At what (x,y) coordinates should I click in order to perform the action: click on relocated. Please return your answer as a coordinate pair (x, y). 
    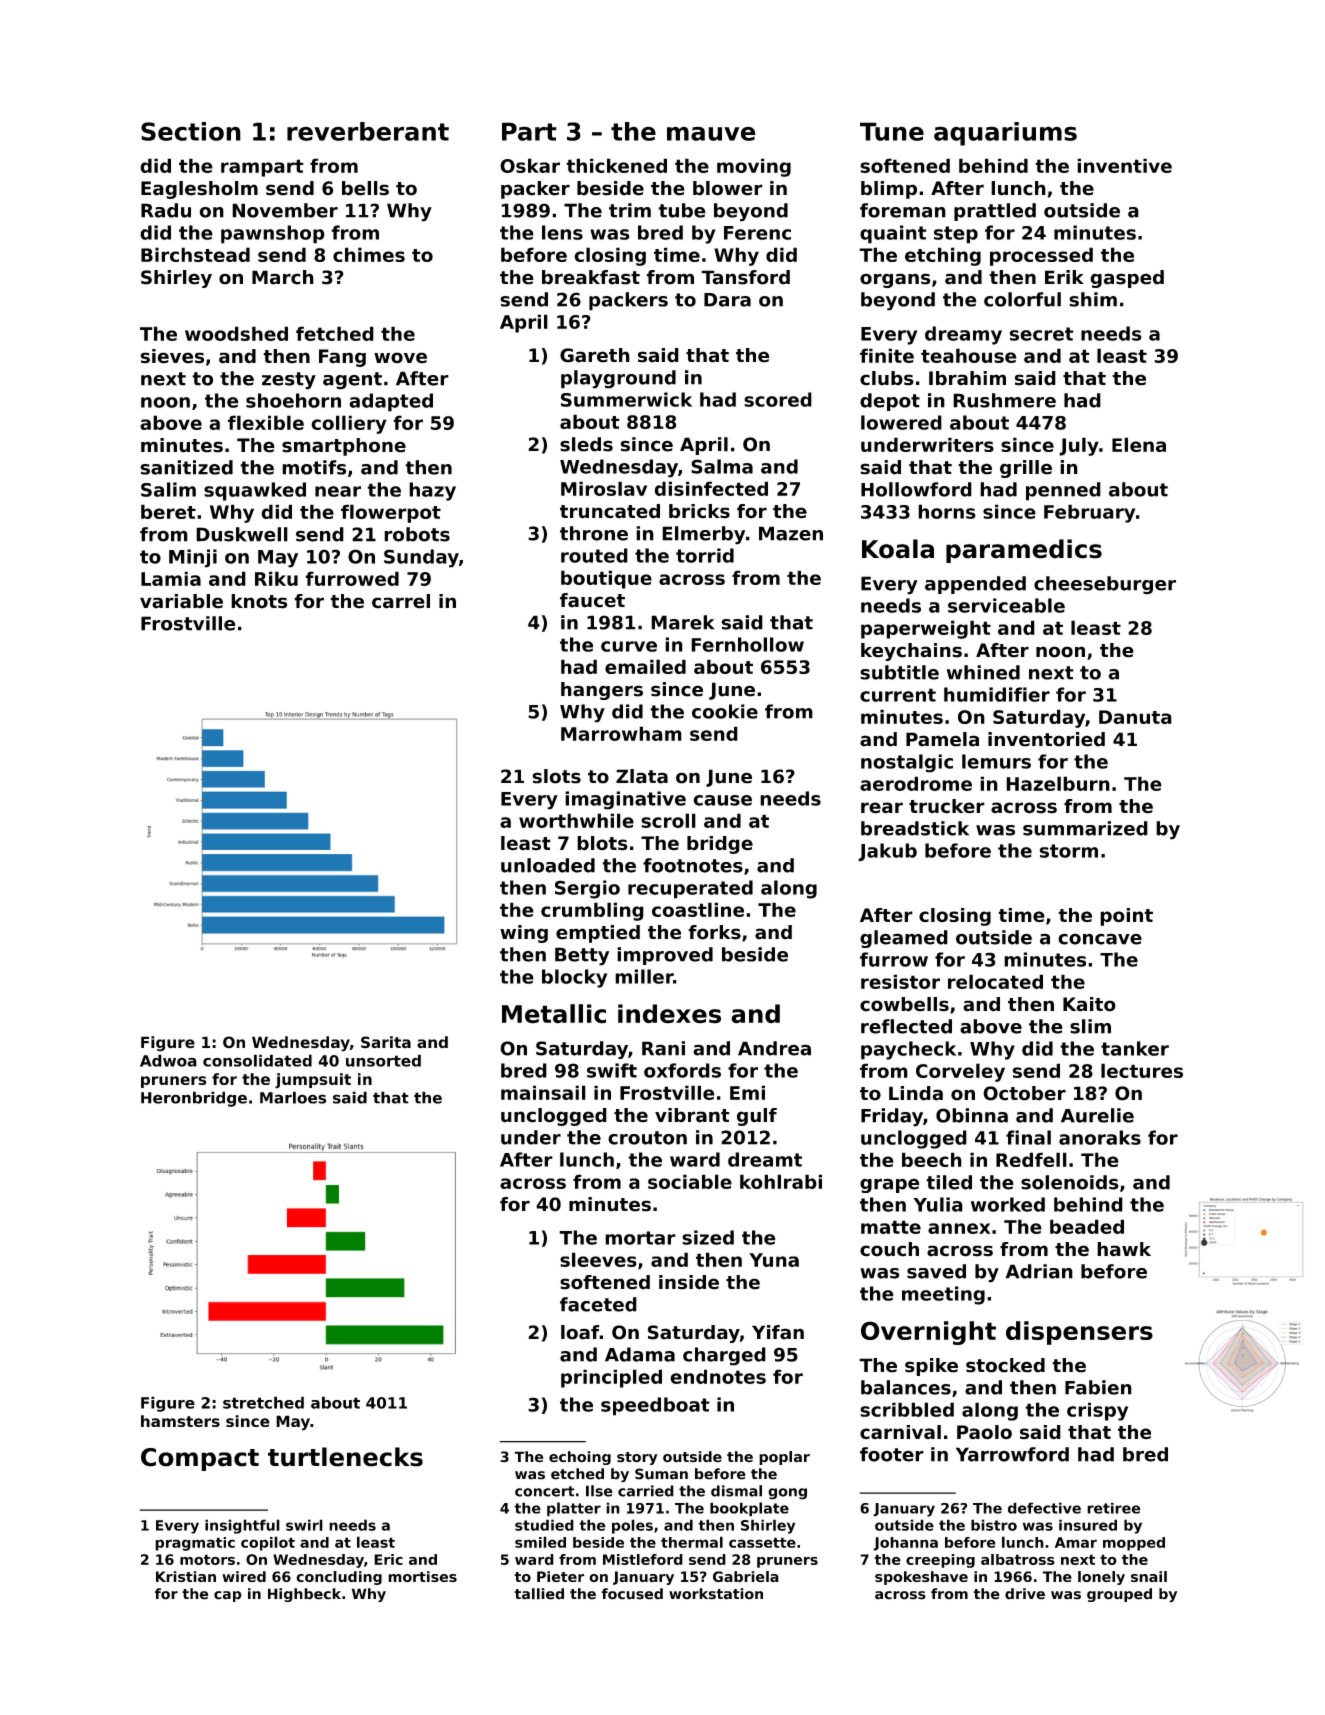
    Looking at the image, I should click on (995, 981).
